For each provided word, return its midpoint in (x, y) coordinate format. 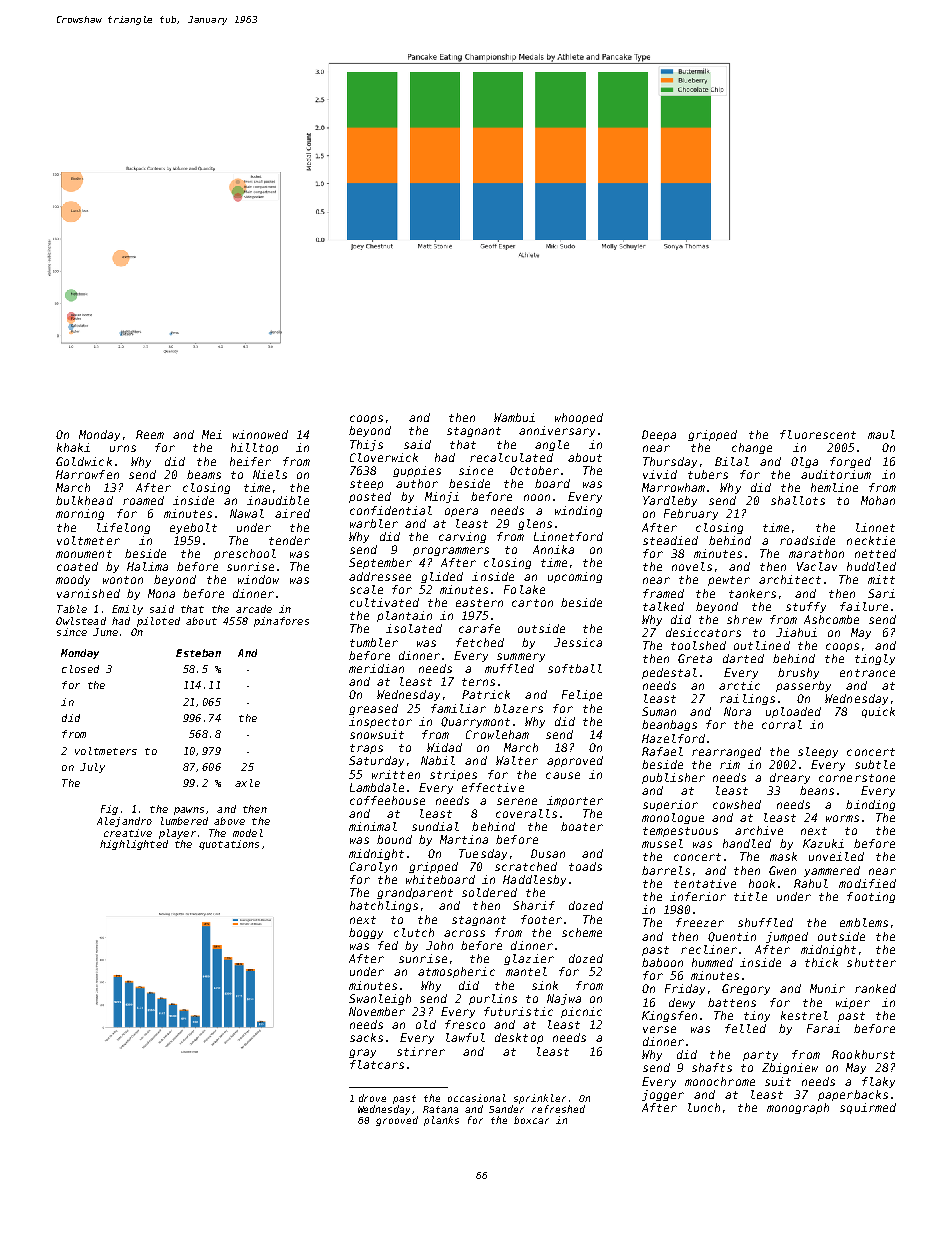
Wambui (514, 417)
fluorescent (818, 434)
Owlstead (81, 621)
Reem (150, 434)
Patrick (486, 694)
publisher (673, 778)
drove (372, 1098)
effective (493, 787)
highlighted (134, 845)
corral (782, 724)
